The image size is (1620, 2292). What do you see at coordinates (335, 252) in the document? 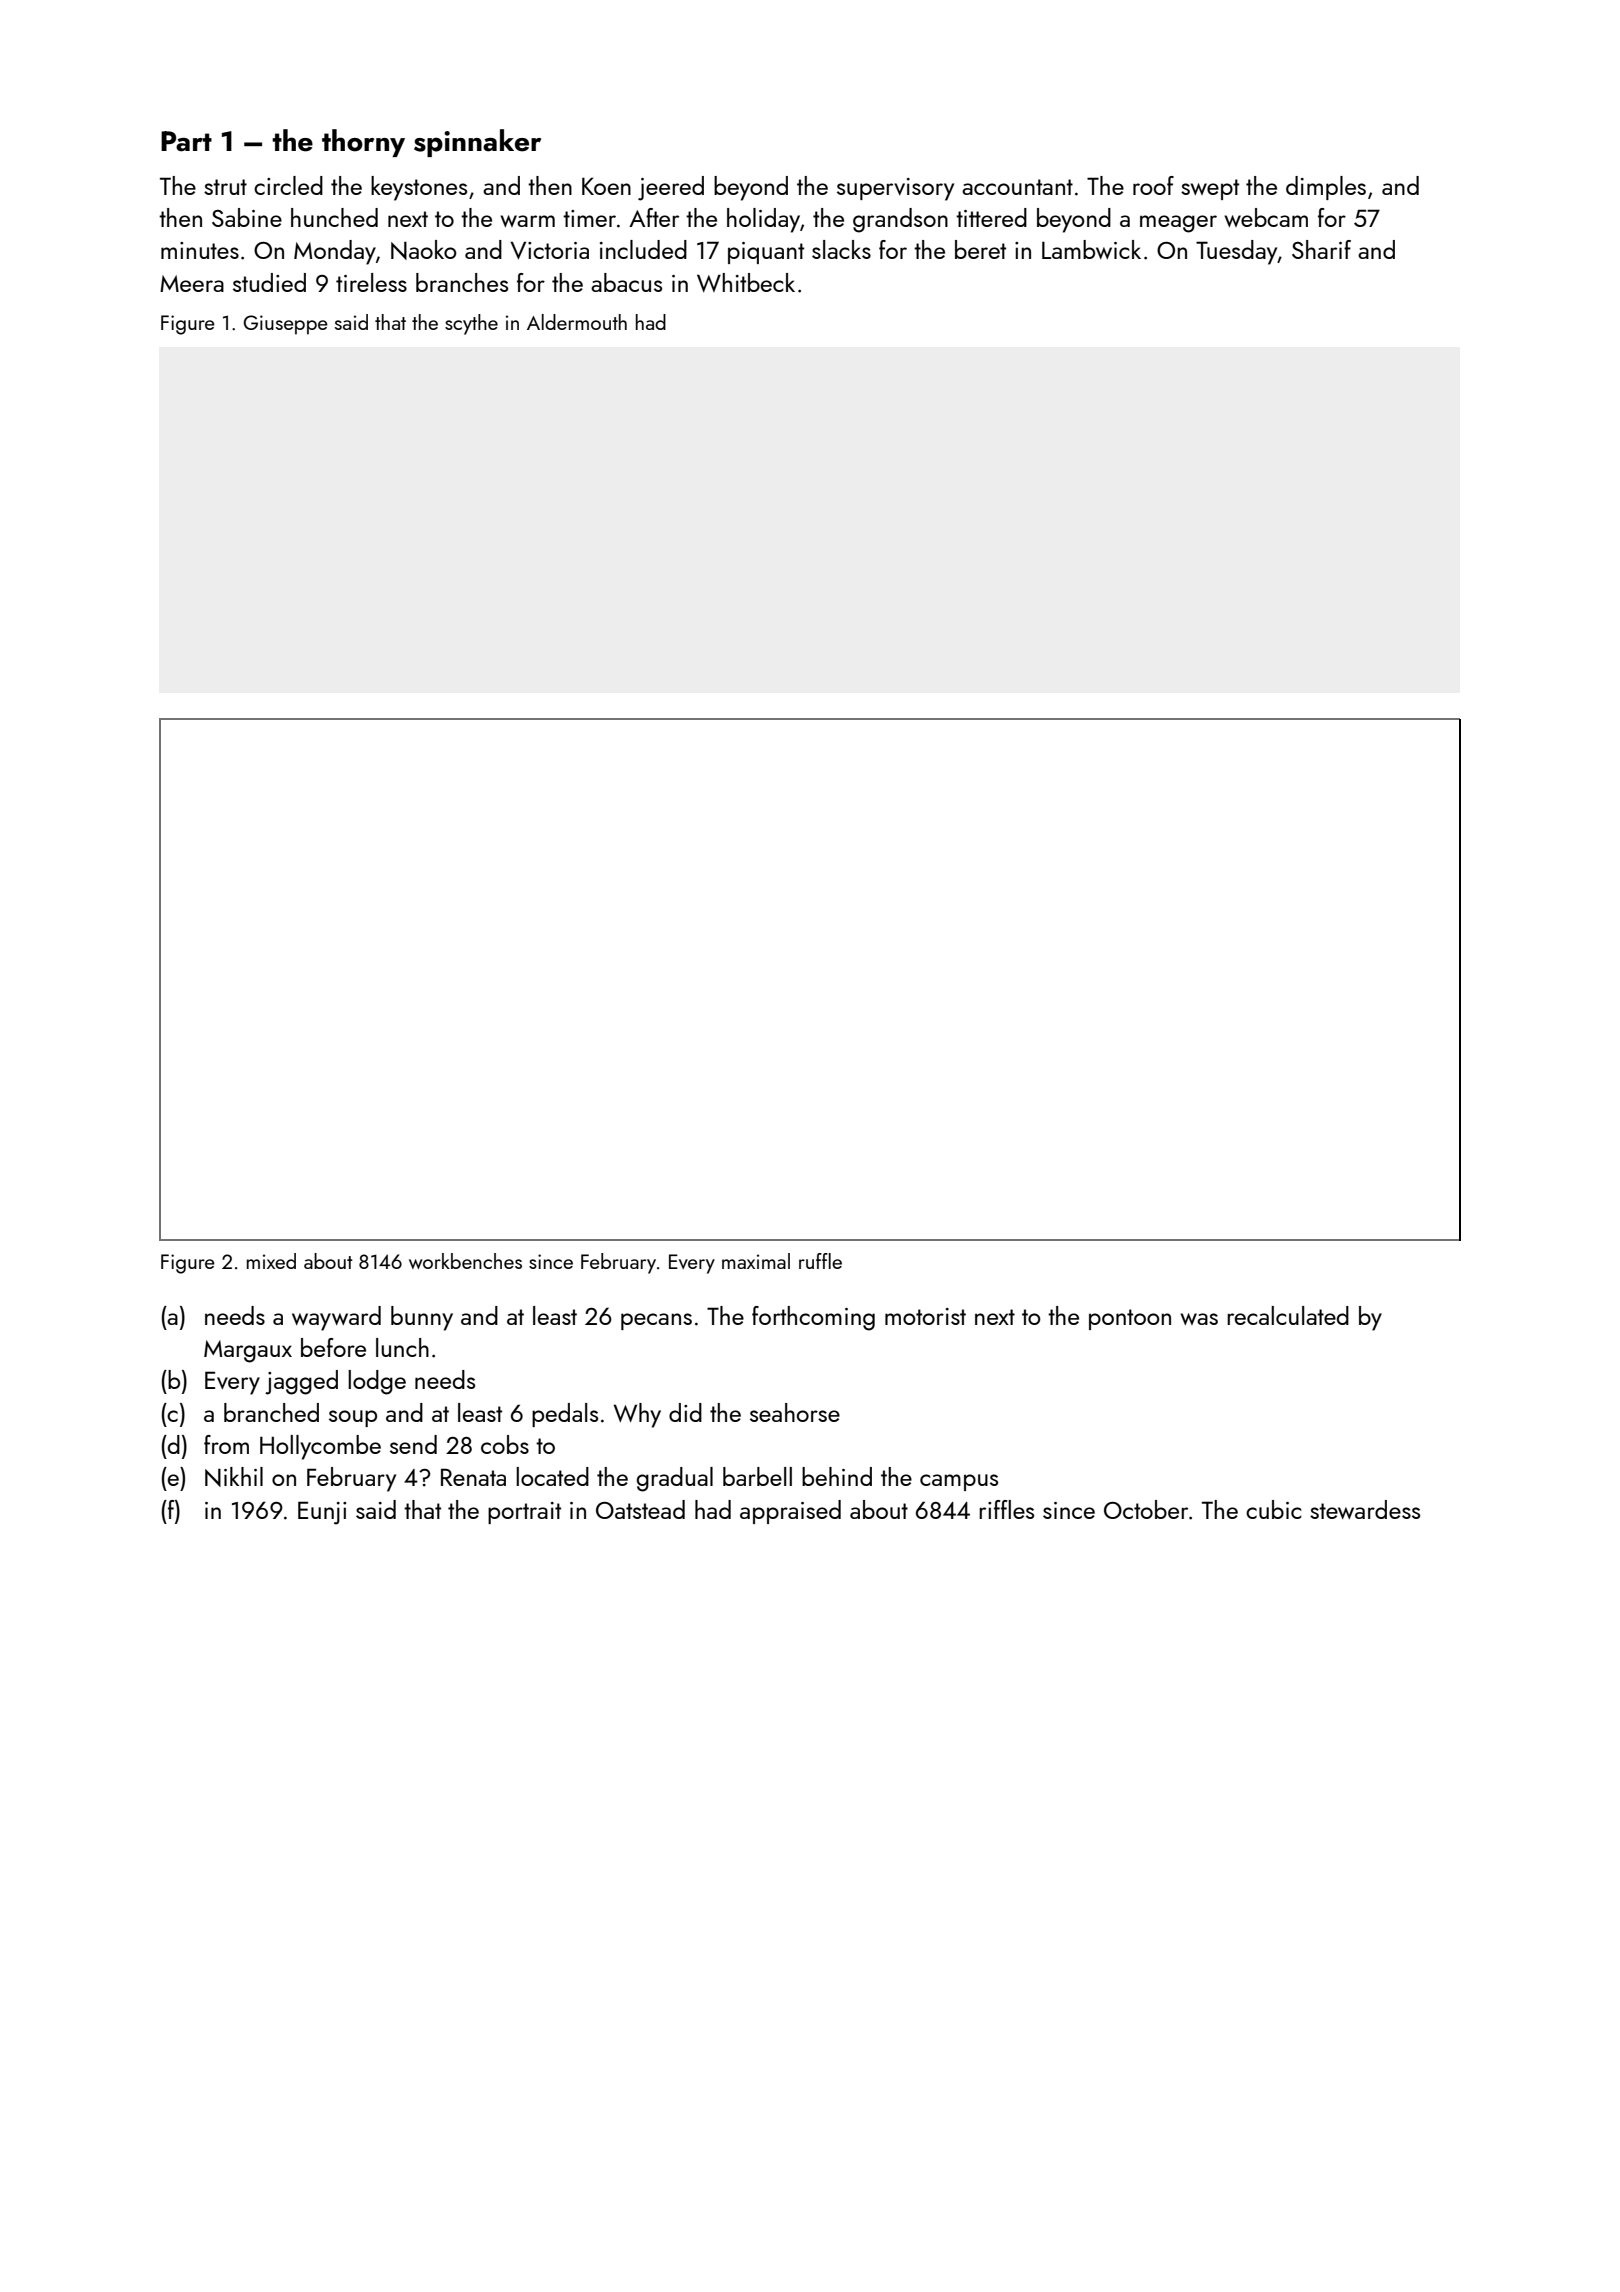
I see `Monday` at bounding box center [335, 252].
